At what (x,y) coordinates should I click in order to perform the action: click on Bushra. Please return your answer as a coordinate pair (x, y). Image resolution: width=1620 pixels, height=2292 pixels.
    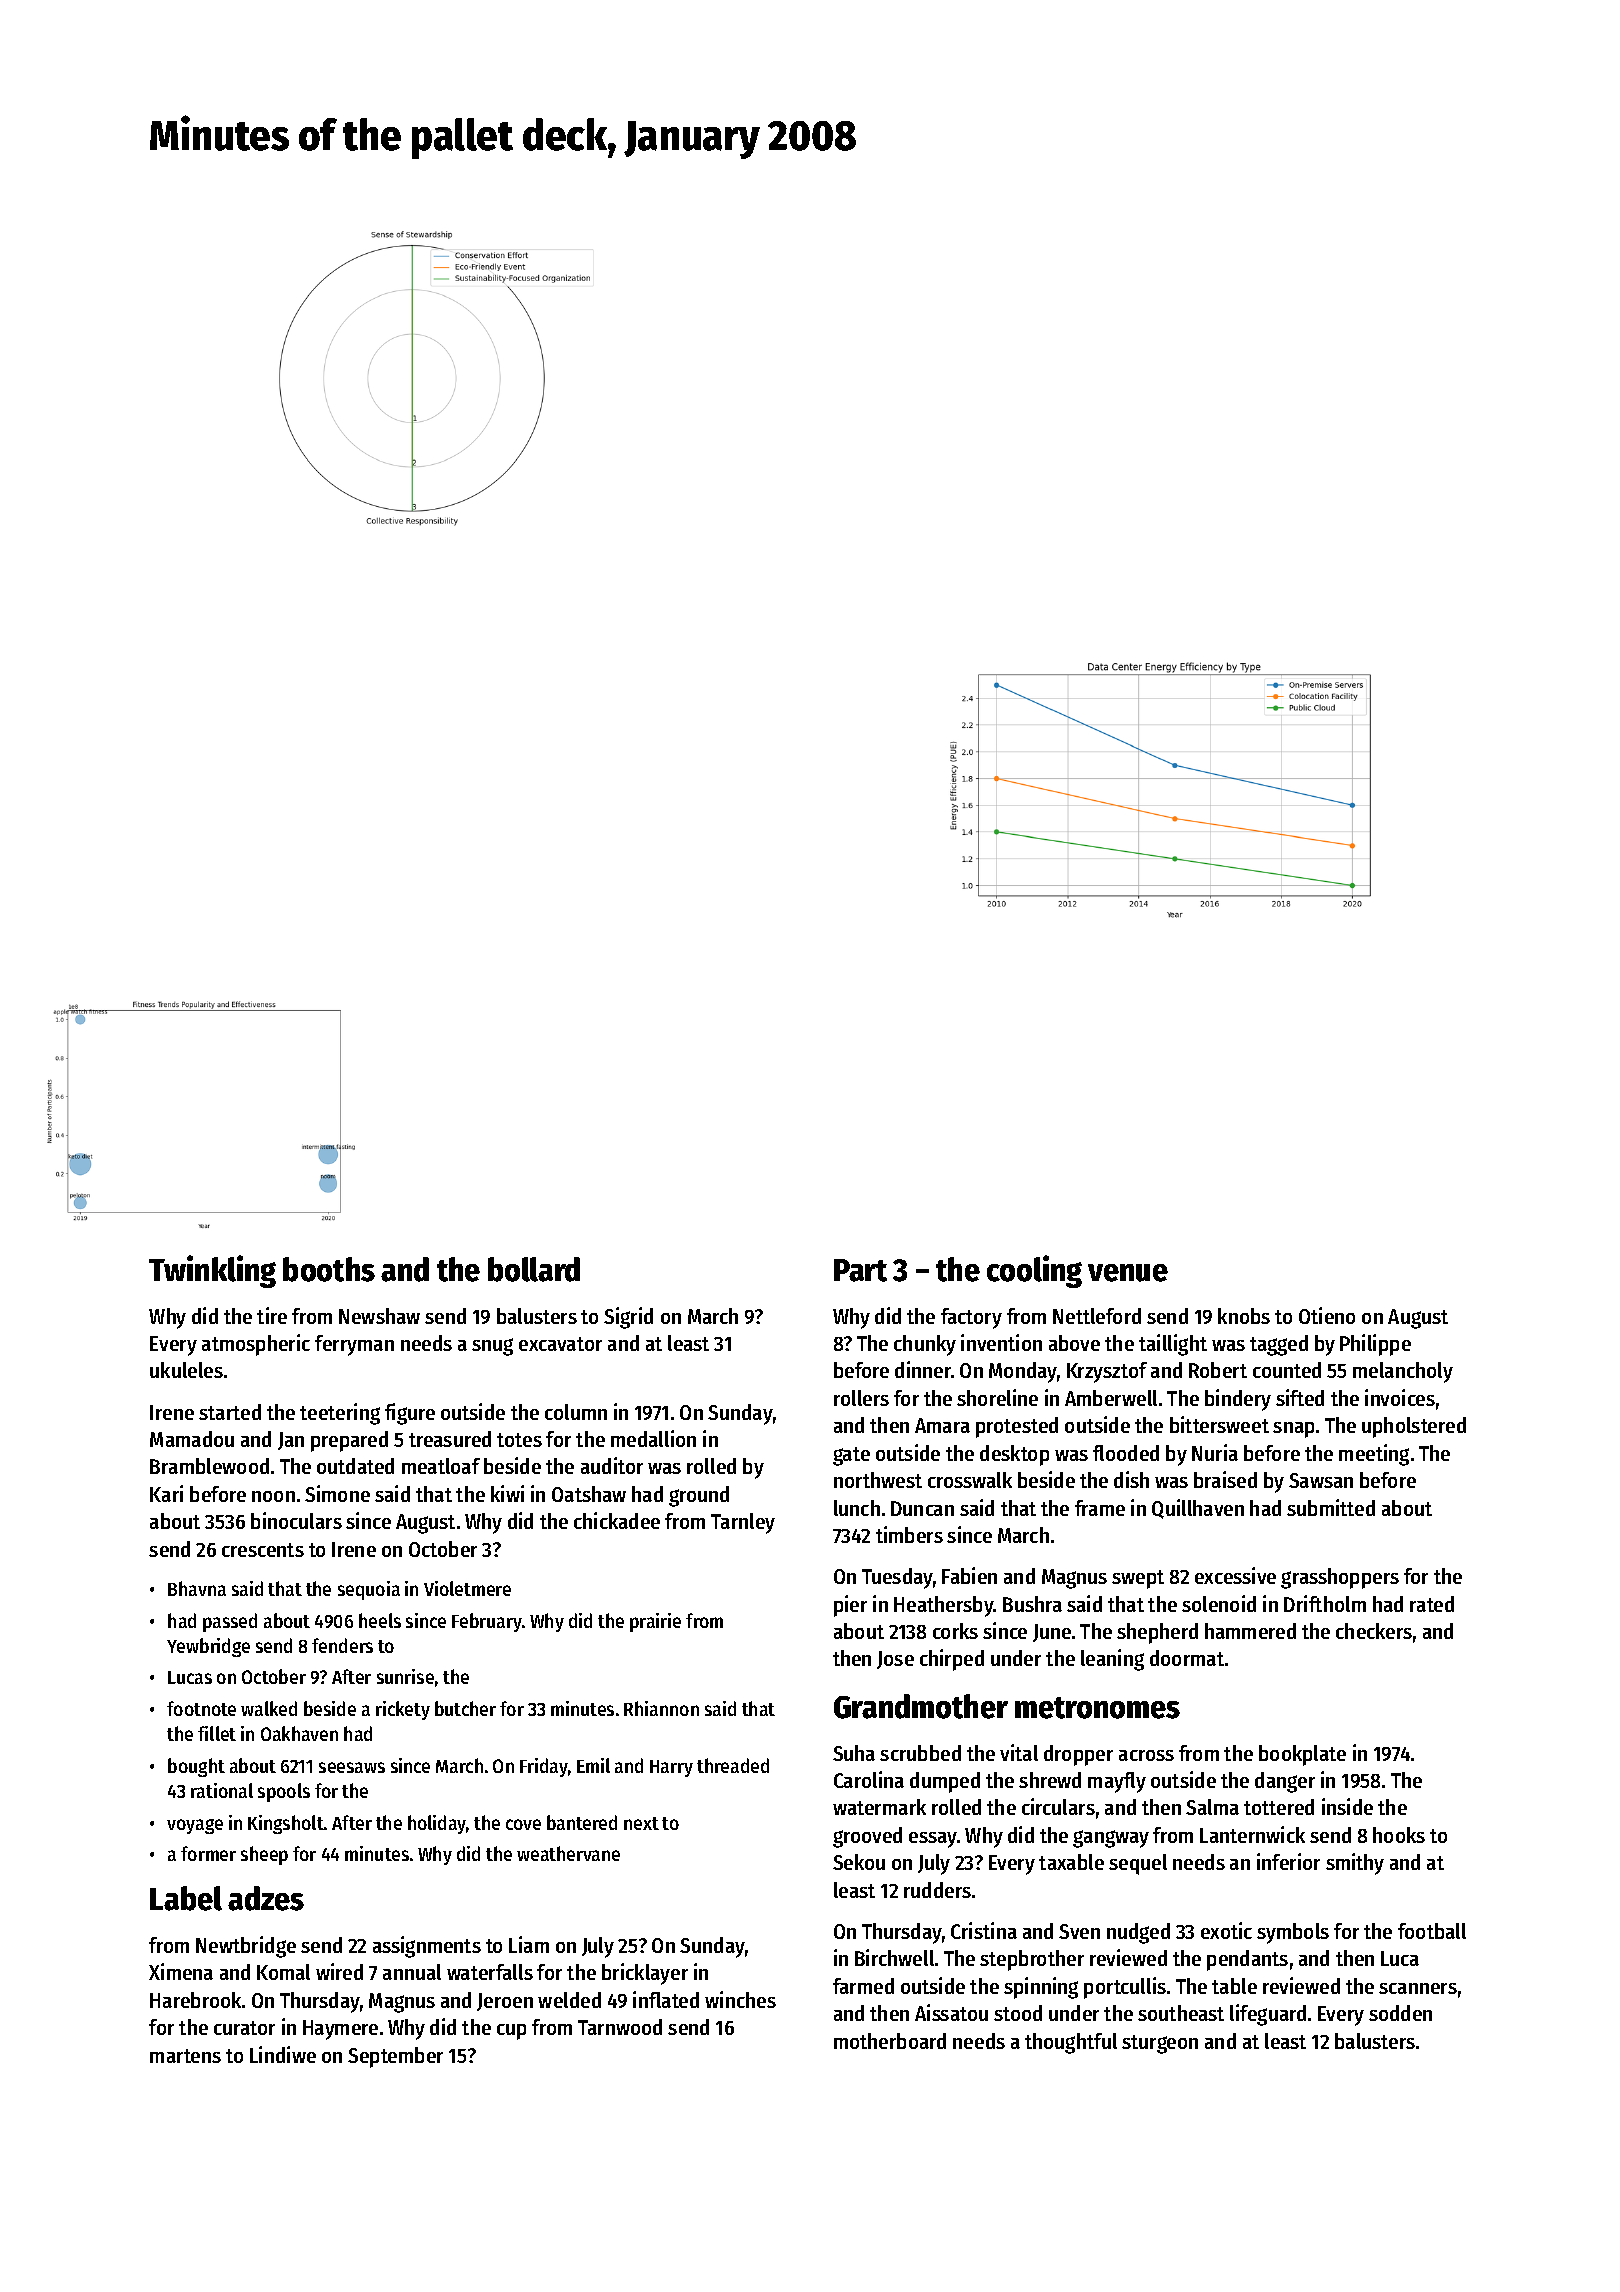
    Looking at the image, I should click on (1032, 1604).
